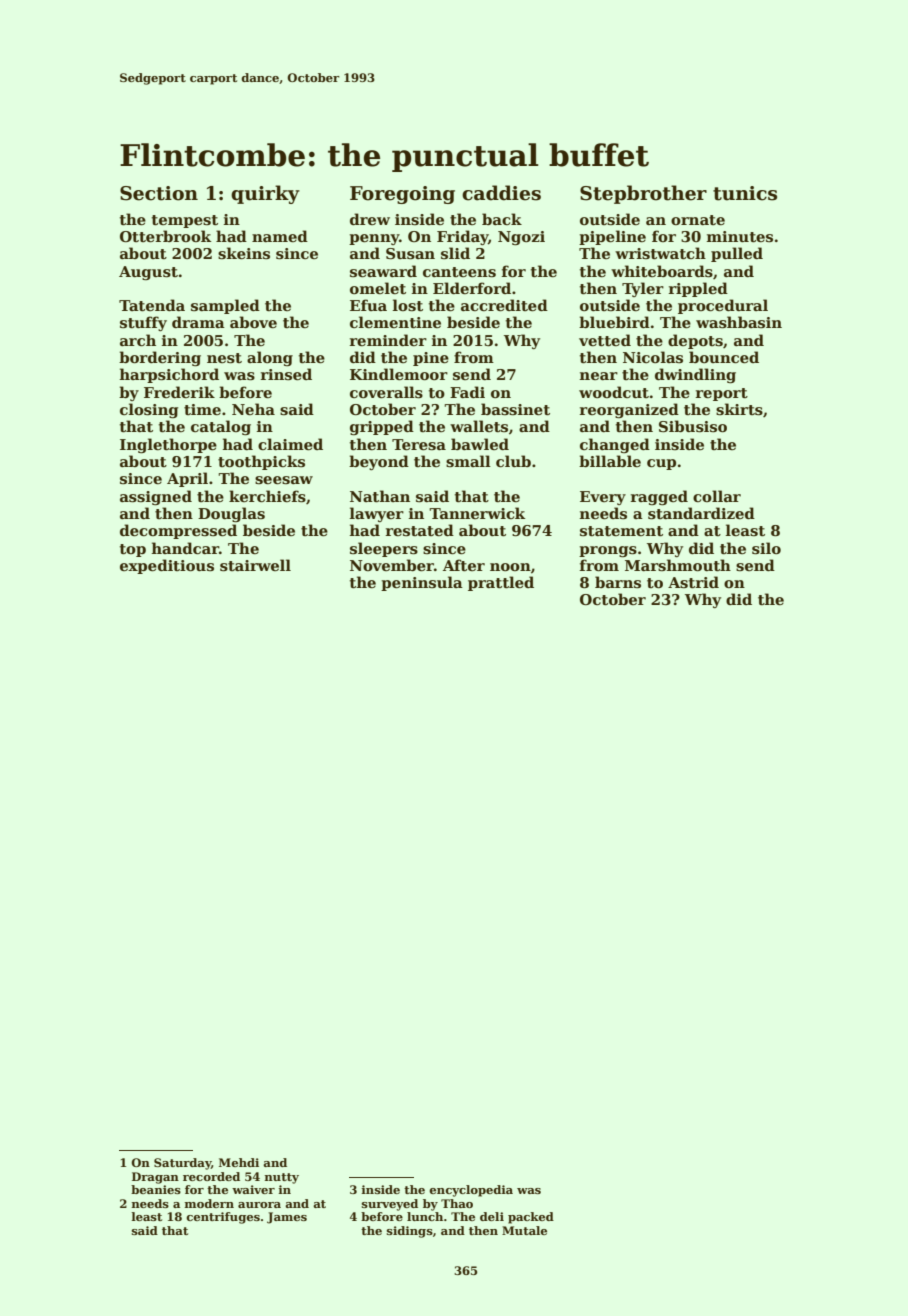 This document has width=908, height=1316. I want to click on stairwell, so click(255, 565).
